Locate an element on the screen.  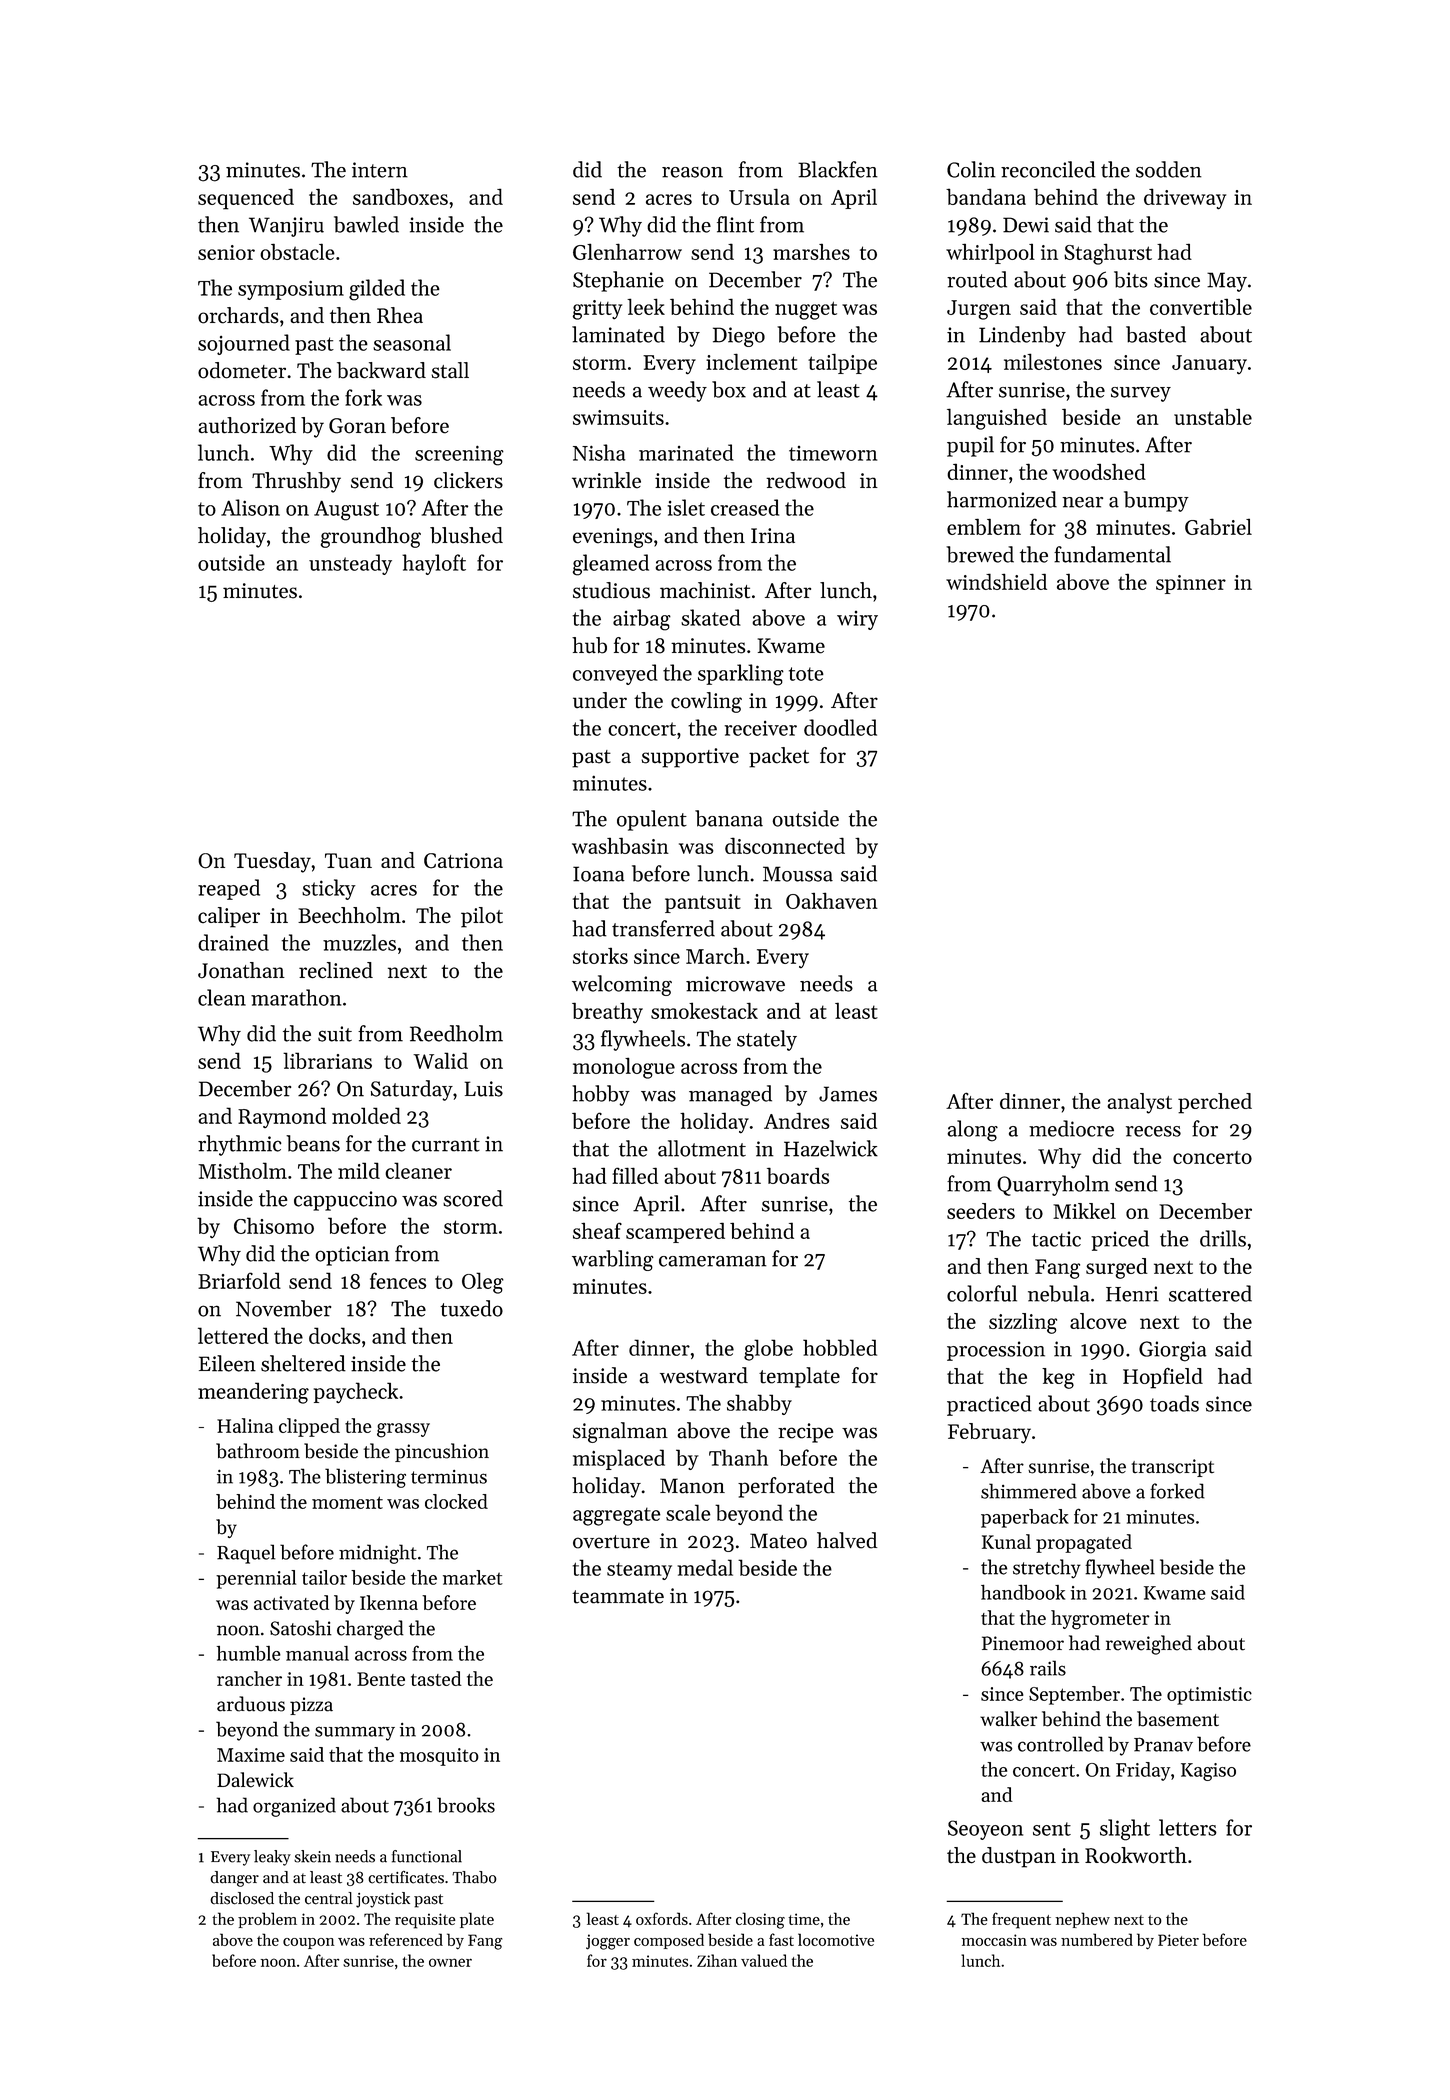
mosquito is located at coordinates (439, 1757).
